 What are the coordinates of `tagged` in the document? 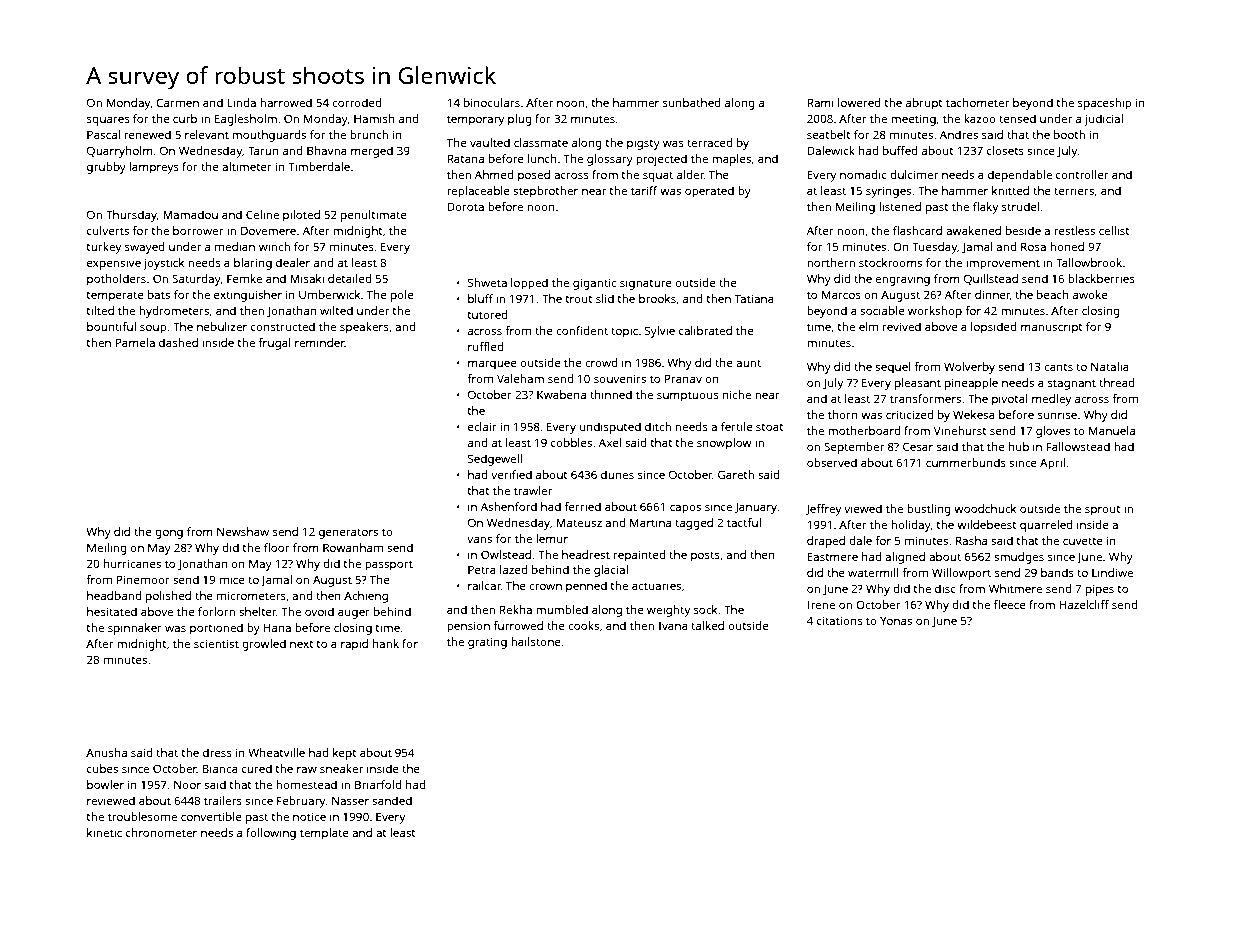 It's located at (694, 524).
